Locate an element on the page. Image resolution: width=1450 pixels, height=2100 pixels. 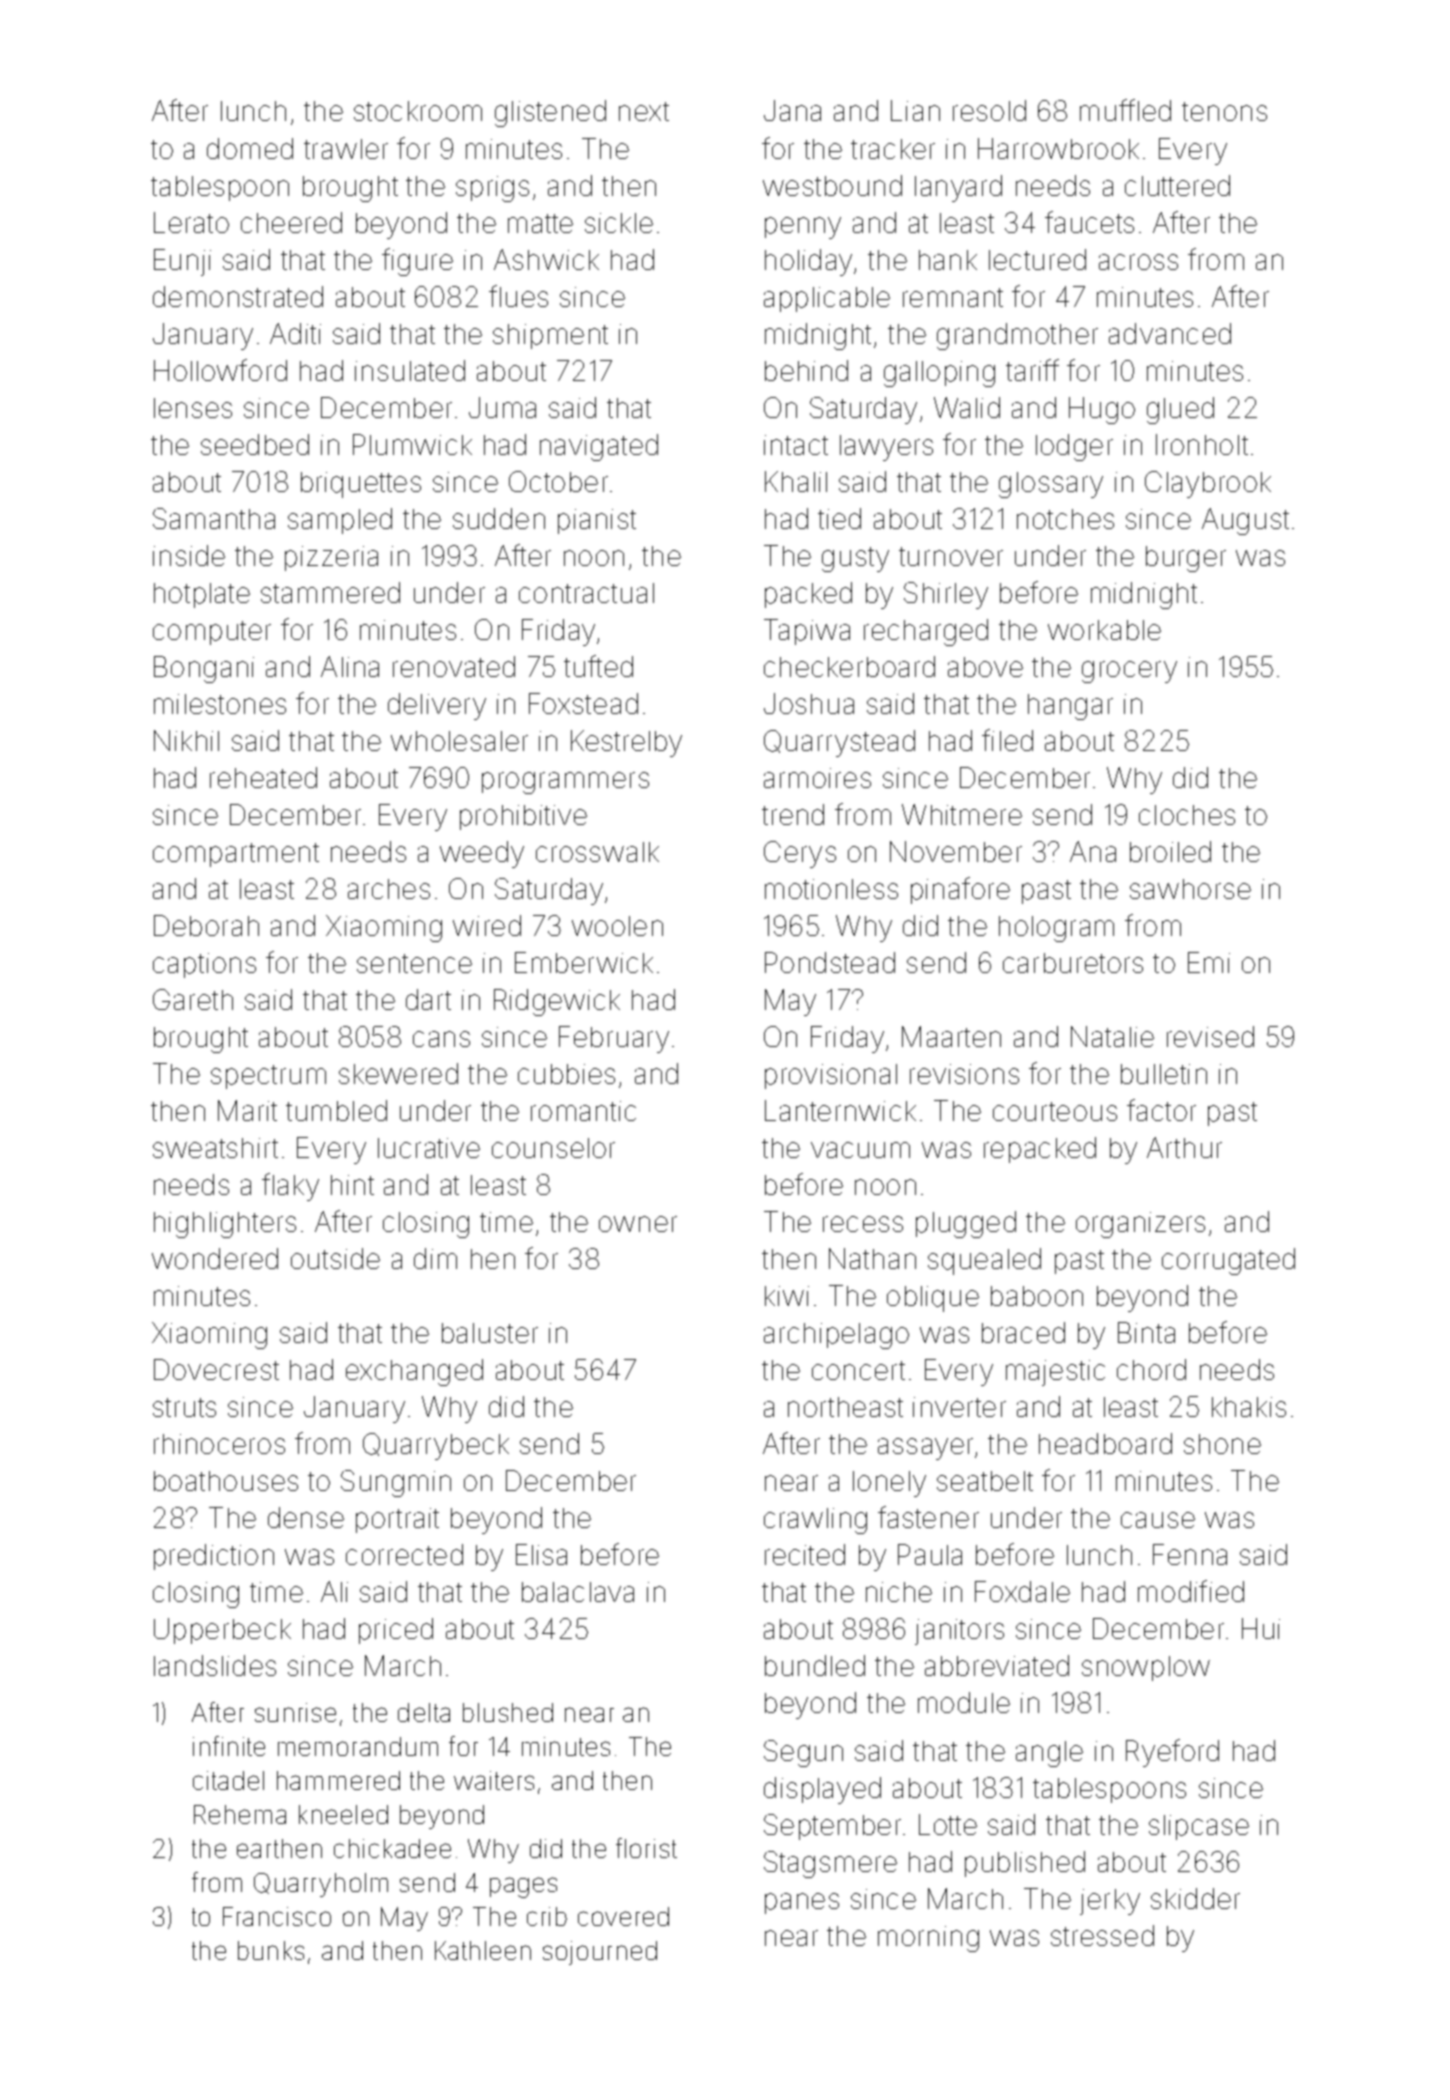
Lian is located at coordinates (915, 110).
